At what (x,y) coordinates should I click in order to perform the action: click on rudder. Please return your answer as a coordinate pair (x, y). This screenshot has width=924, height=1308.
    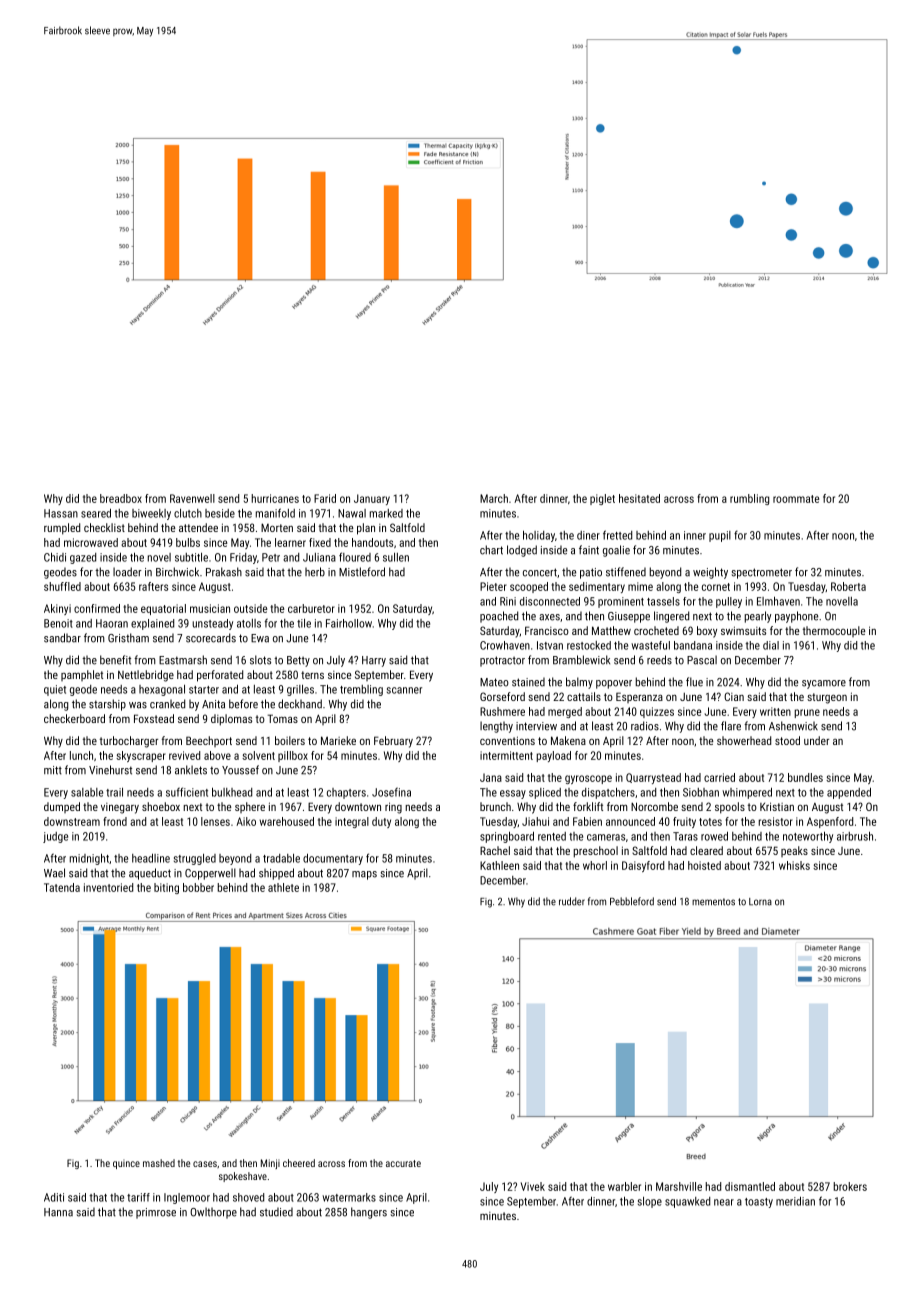
    Looking at the image, I should click on (572, 901).
